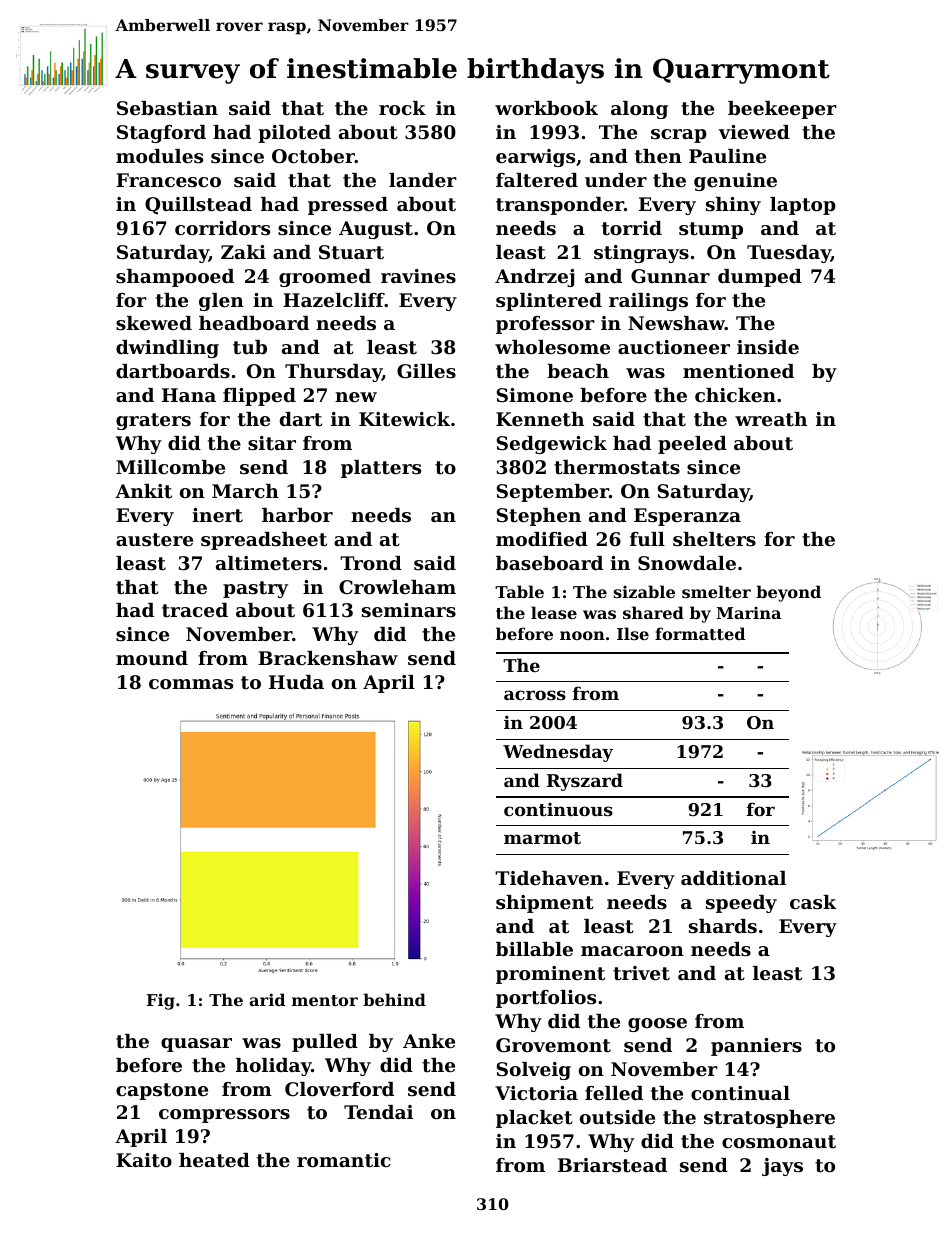  I want to click on Tidehaven, so click(549, 878).
